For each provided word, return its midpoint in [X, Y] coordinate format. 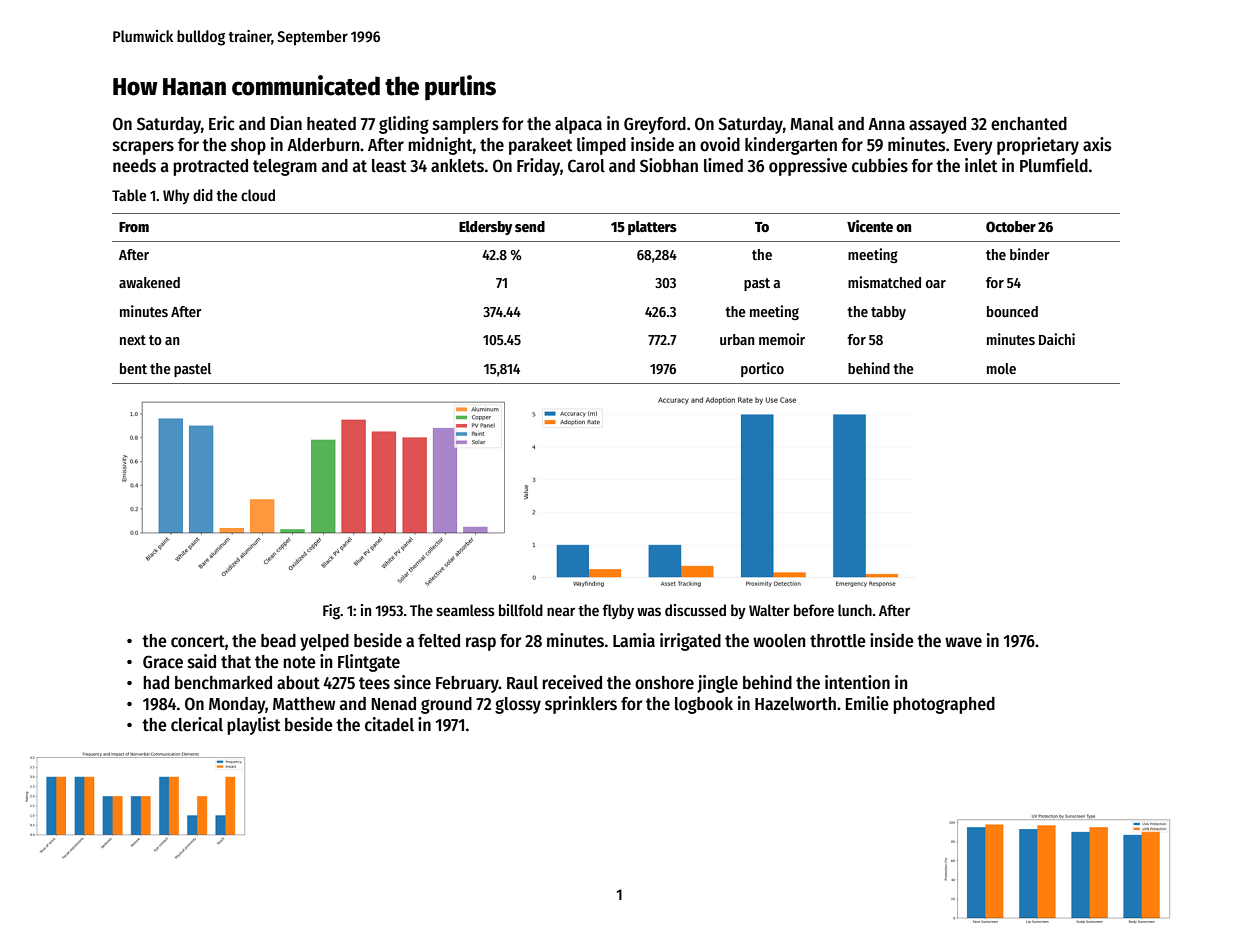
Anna [886, 124]
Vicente [870, 226]
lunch [855, 610]
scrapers [143, 148]
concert [198, 641]
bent [133, 368]
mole [1001, 368]
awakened [149, 282]
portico [762, 369]
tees [374, 683]
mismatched [884, 282]
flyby [618, 611]
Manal [812, 124]
